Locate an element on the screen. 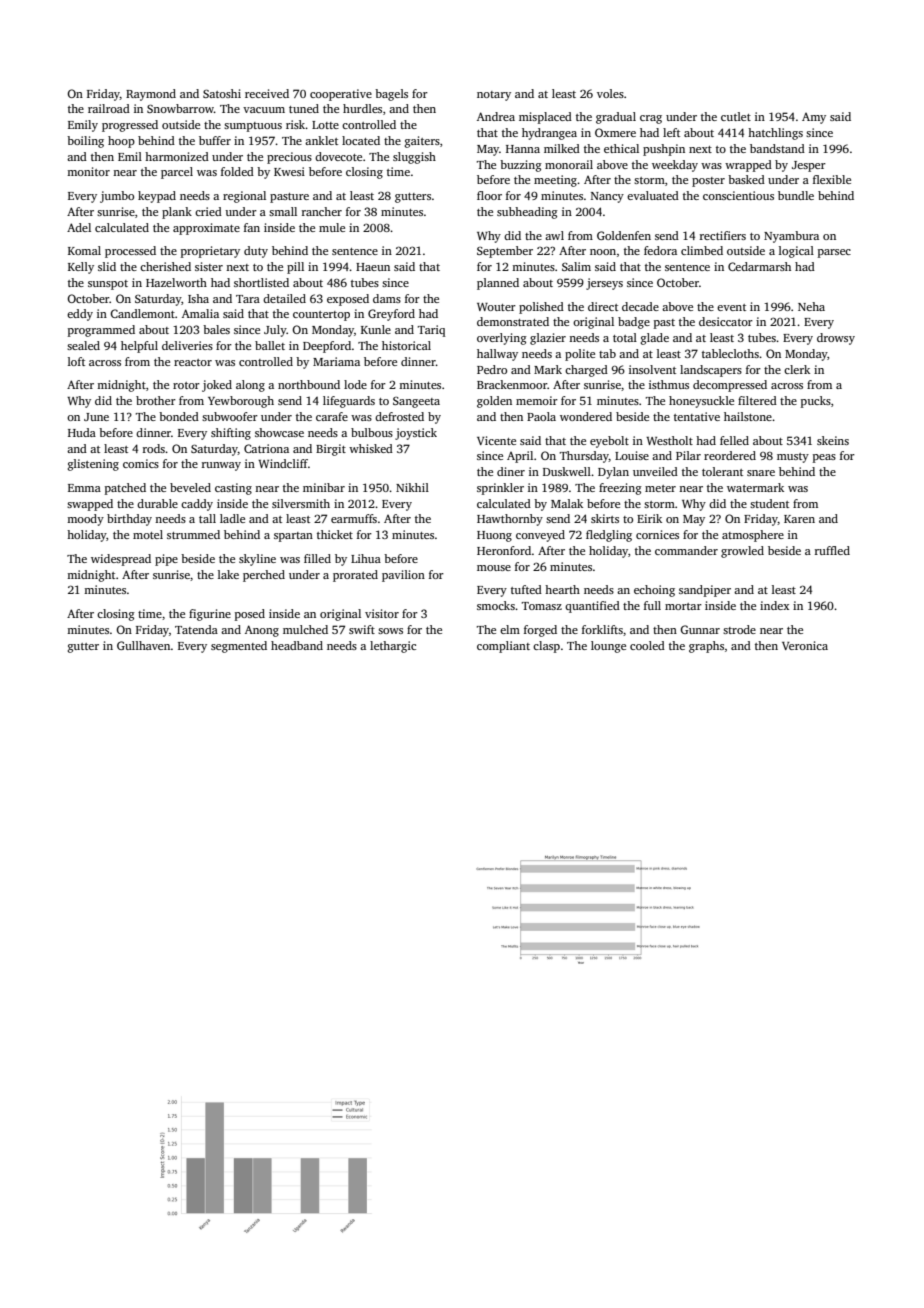 The image size is (924, 1308). Candlemont is located at coordinates (142, 313).
